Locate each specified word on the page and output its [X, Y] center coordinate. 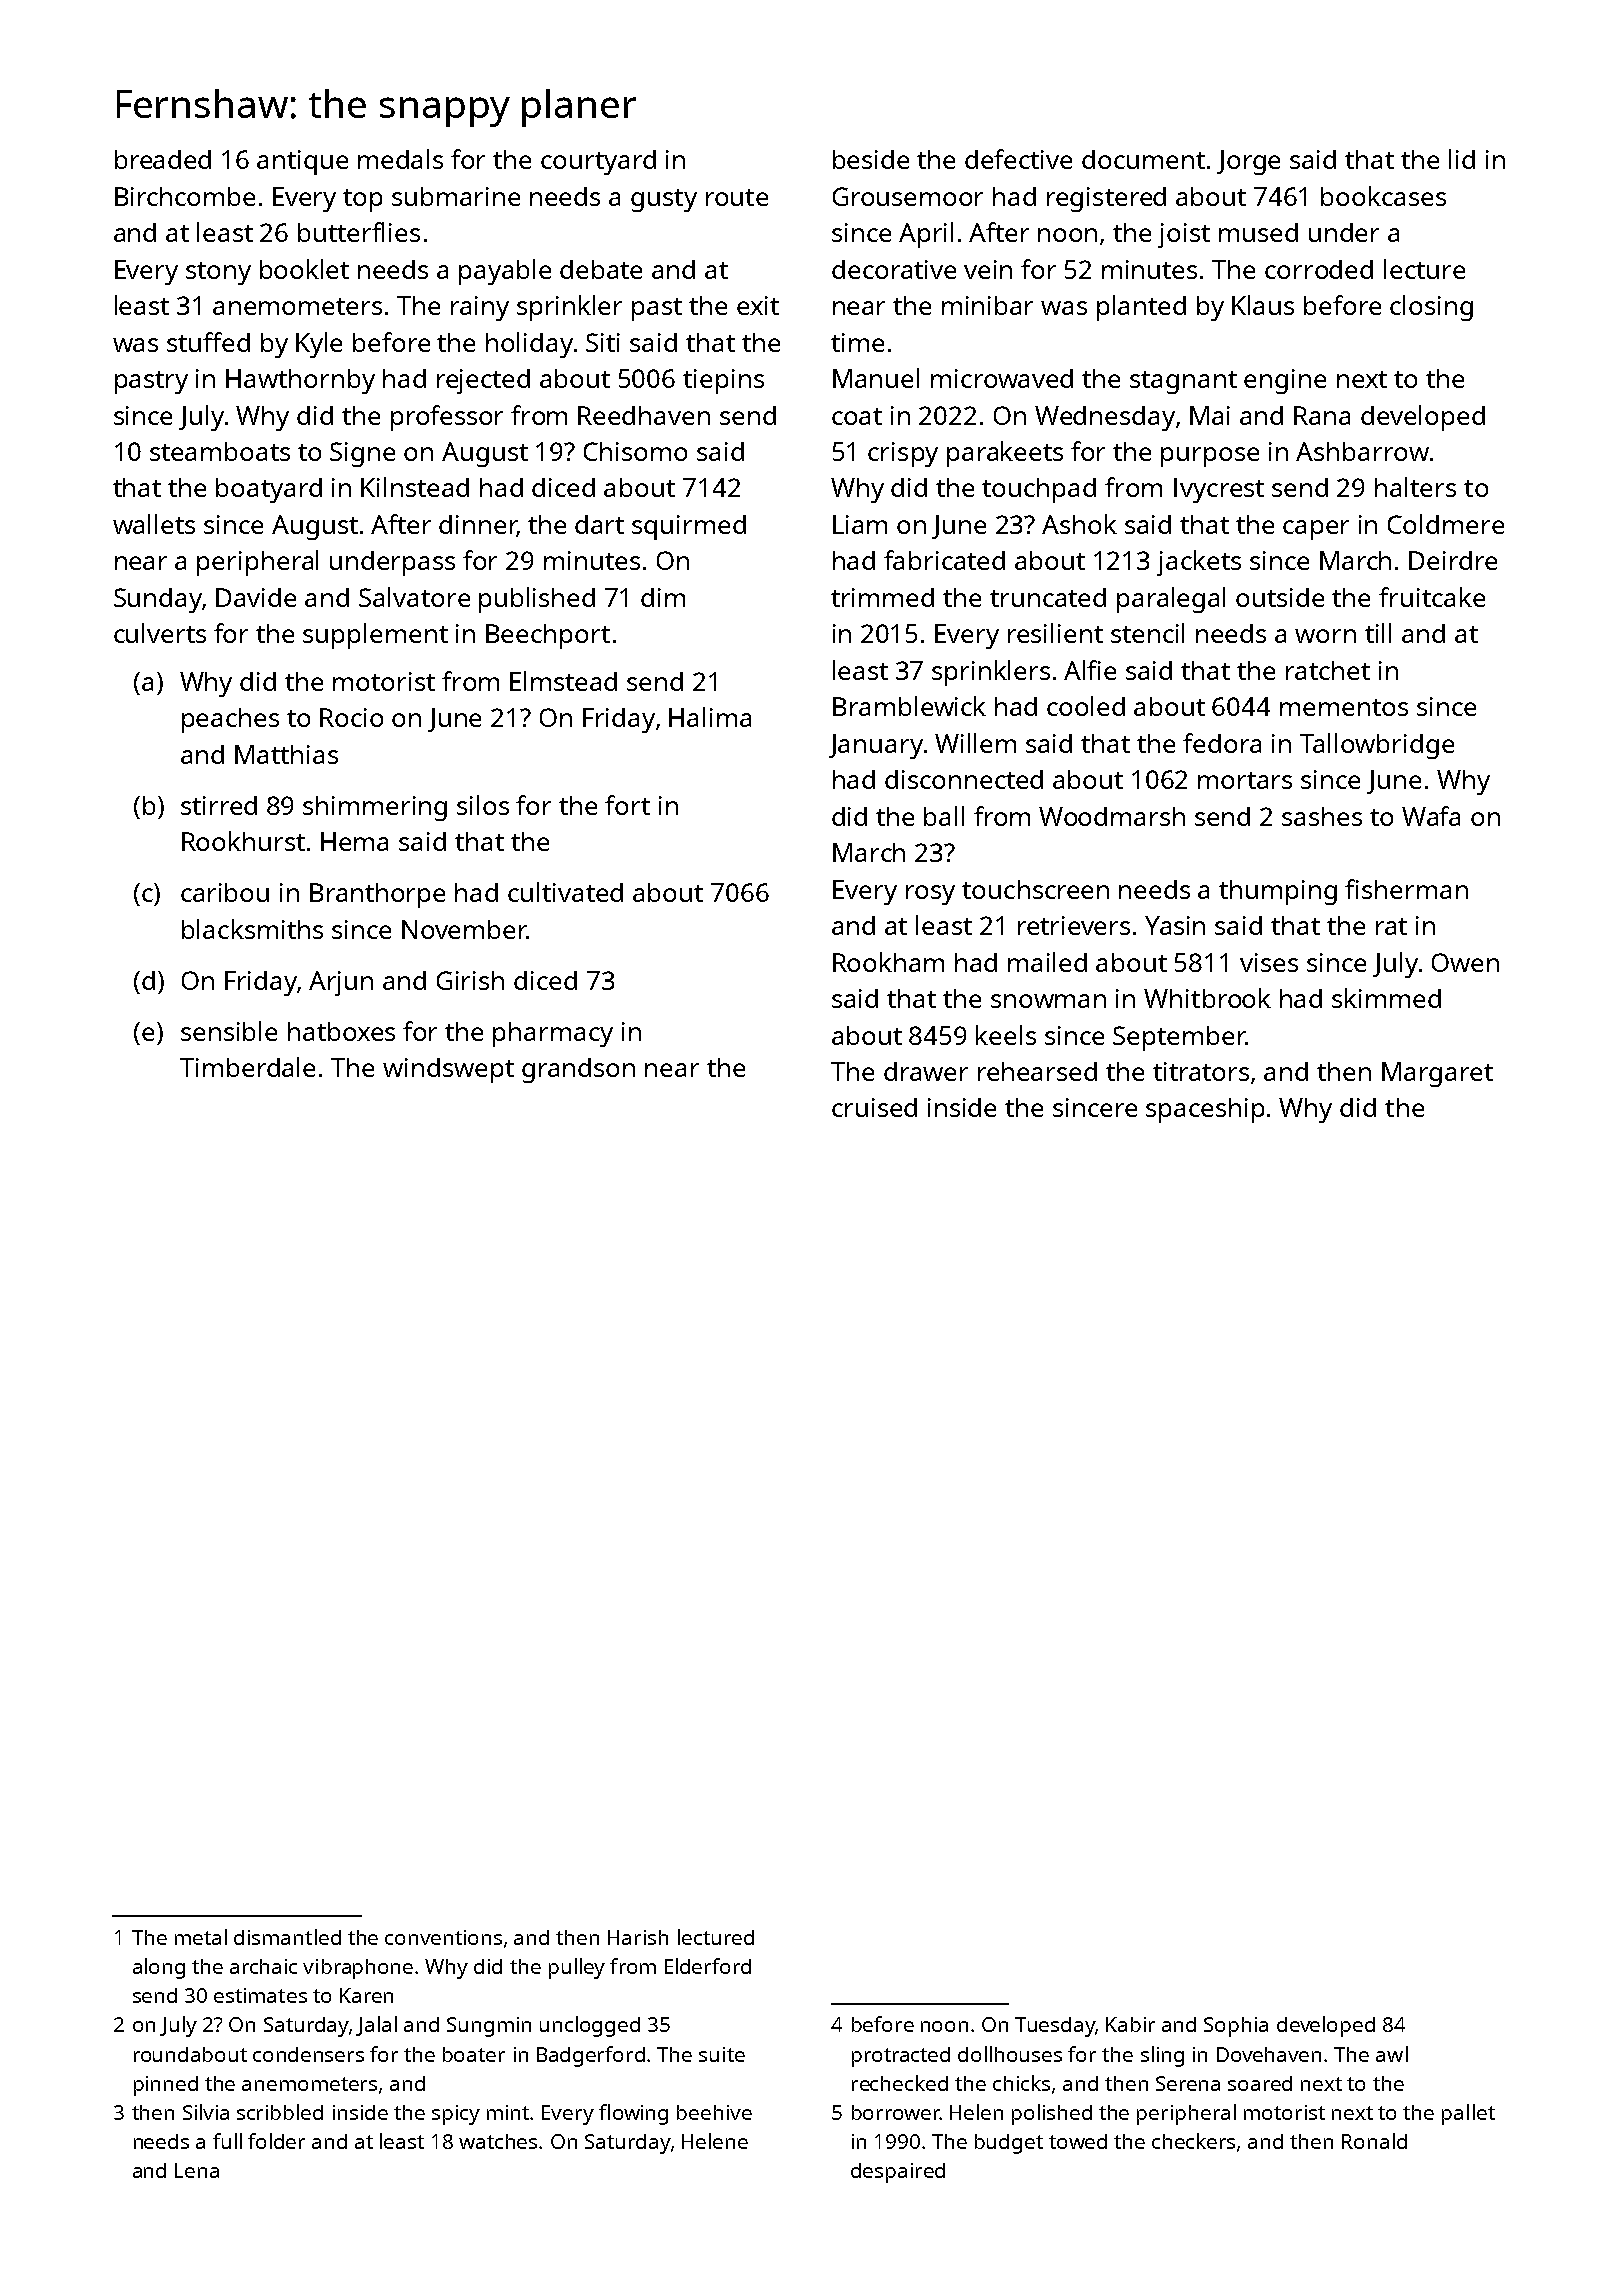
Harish [638, 1937]
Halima [710, 717]
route [737, 197]
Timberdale [247, 1067]
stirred [219, 805]
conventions [443, 1937]
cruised [874, 1107]
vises [1269, 962]
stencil [1147, 633]
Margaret [1437, 1074]
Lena [197, 2170]
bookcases [1383, 196]
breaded [163, 159]
